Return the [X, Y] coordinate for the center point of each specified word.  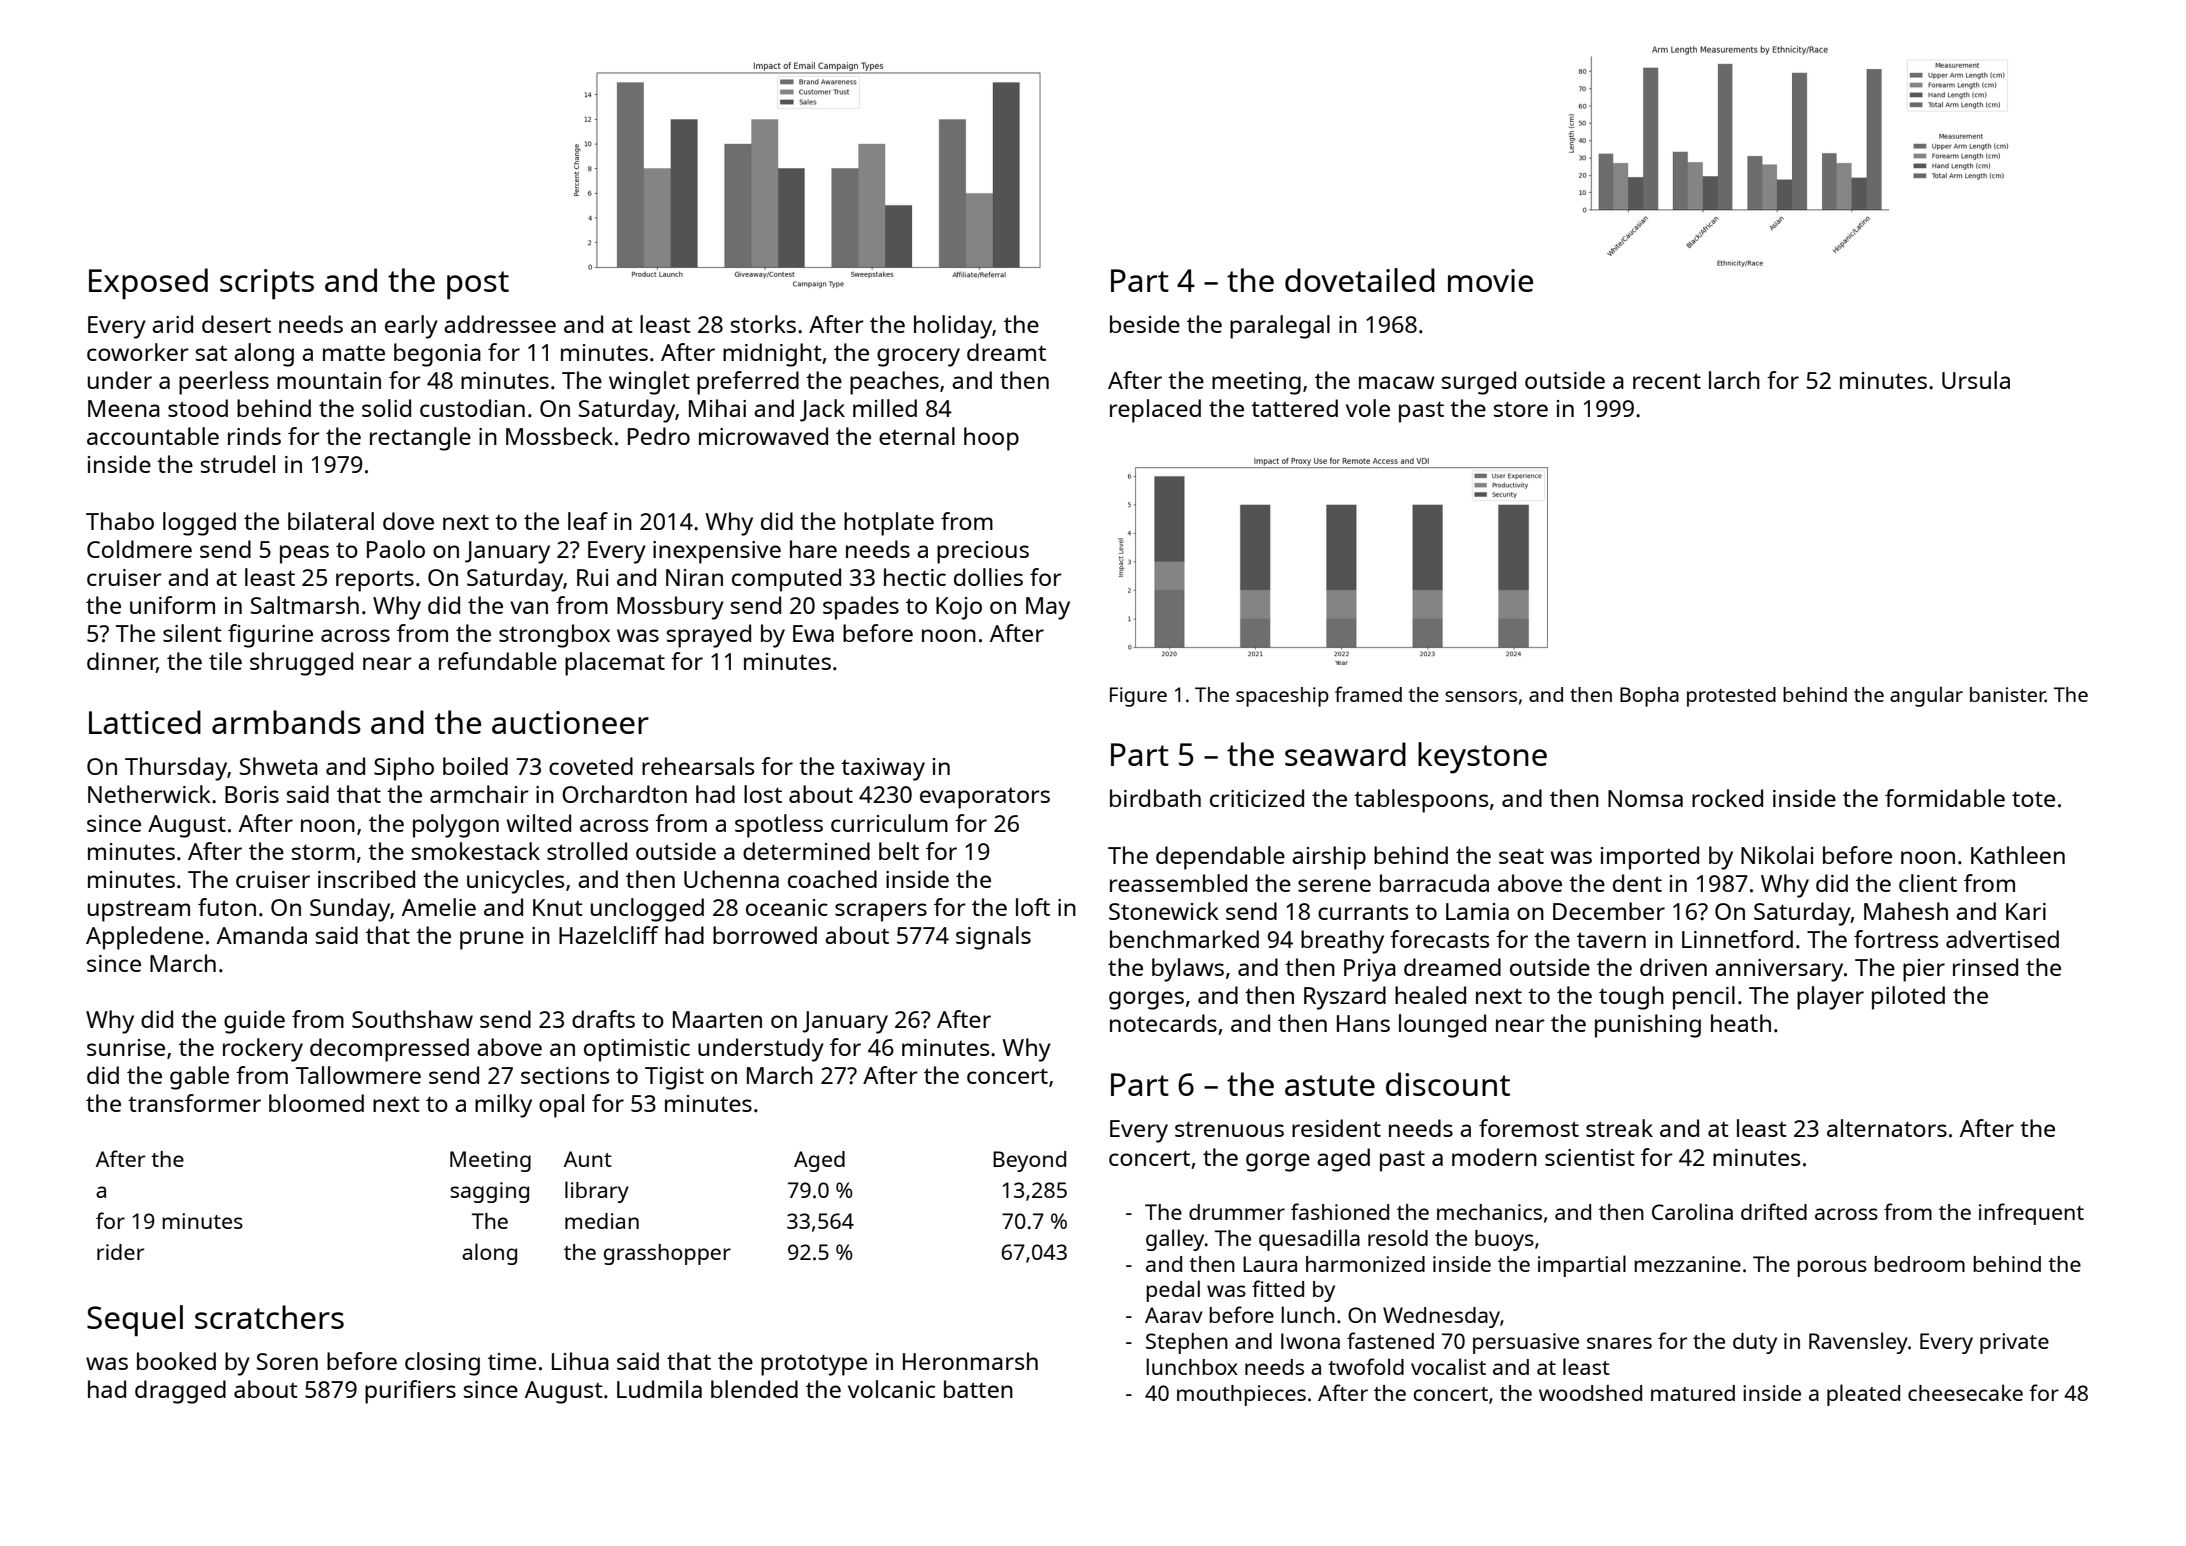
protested [1731, 697]
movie [1490, 280]
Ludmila [659, 1389]
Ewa [813, 633]
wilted [539, 823]
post [478, 285]
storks [763, 324]
